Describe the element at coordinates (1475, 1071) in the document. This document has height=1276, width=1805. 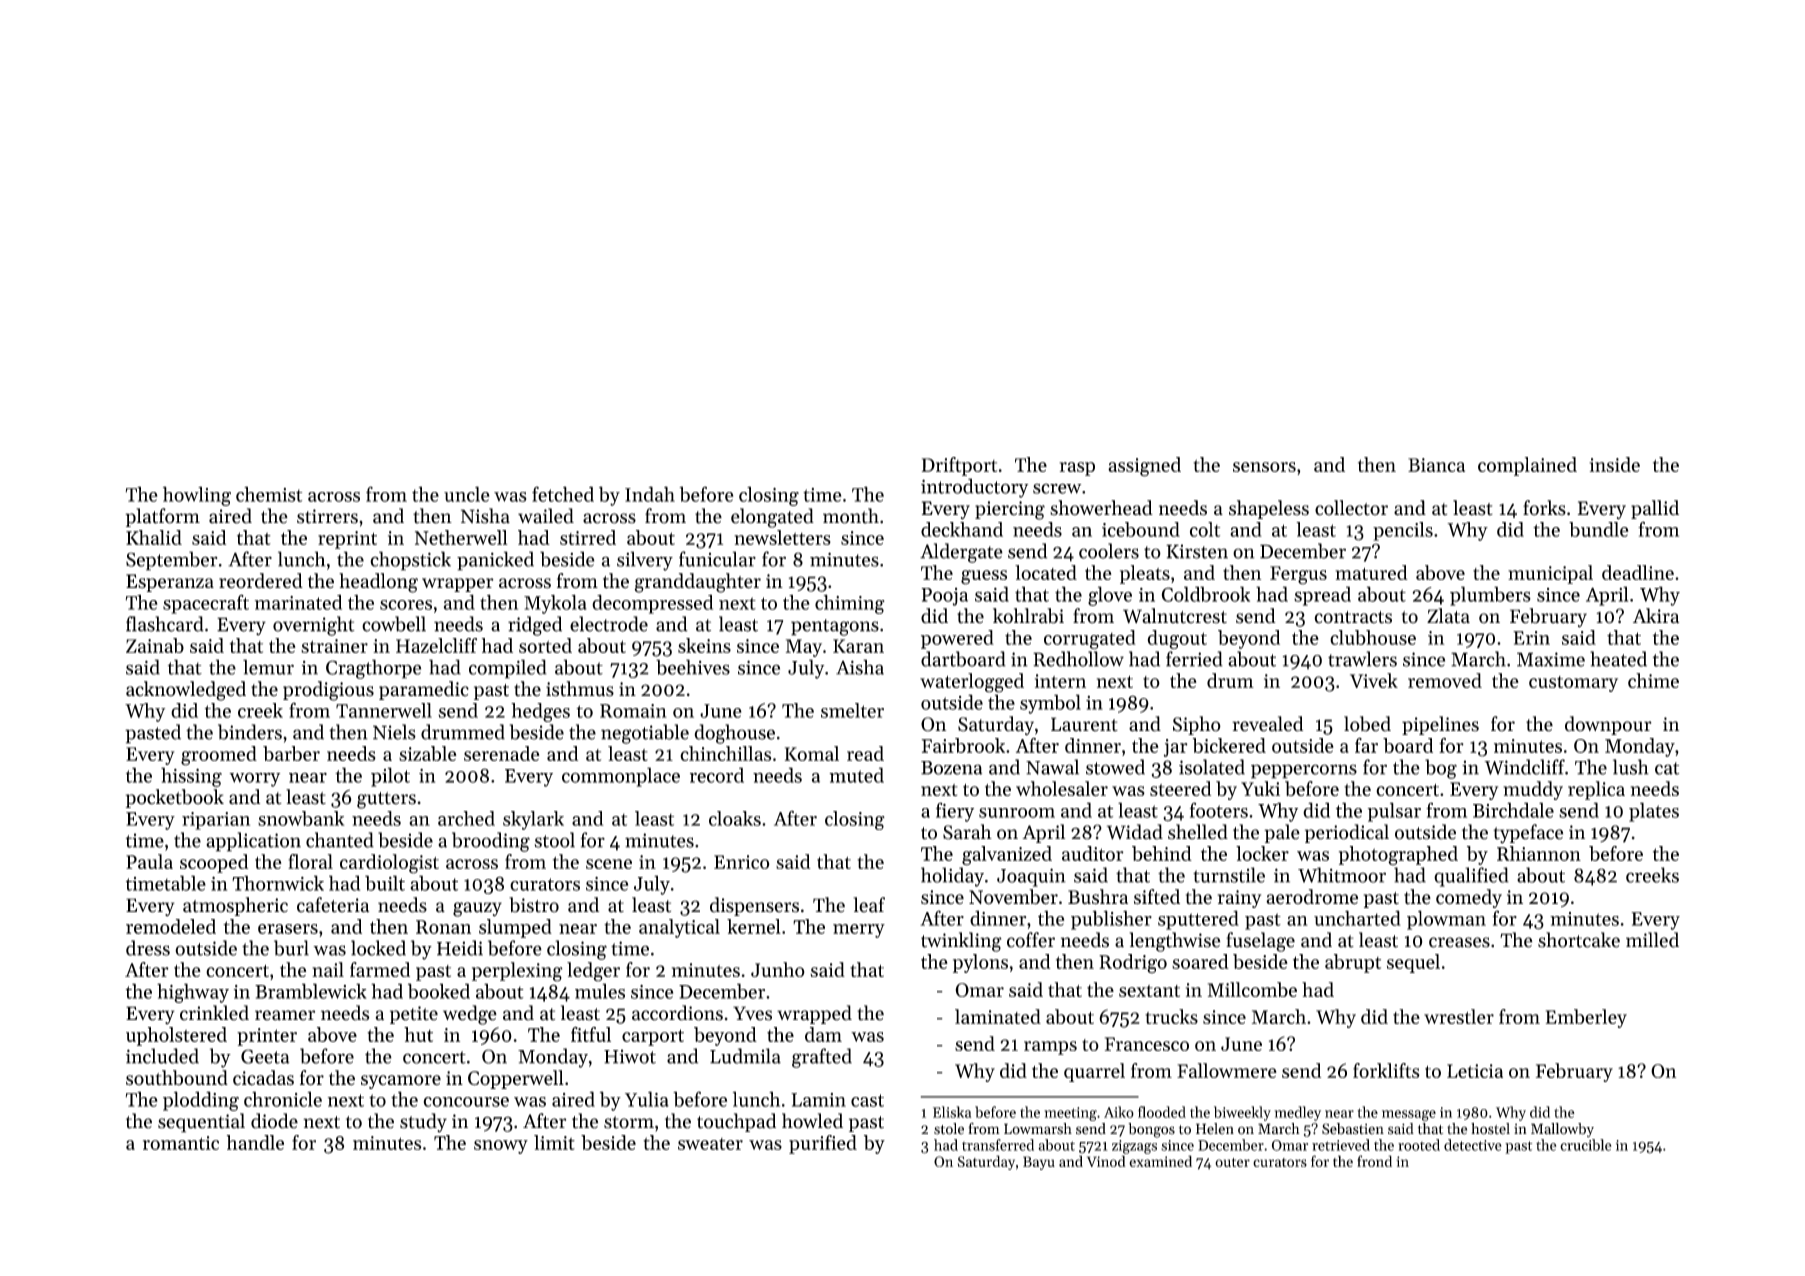
I see `Leticia` at that location.
